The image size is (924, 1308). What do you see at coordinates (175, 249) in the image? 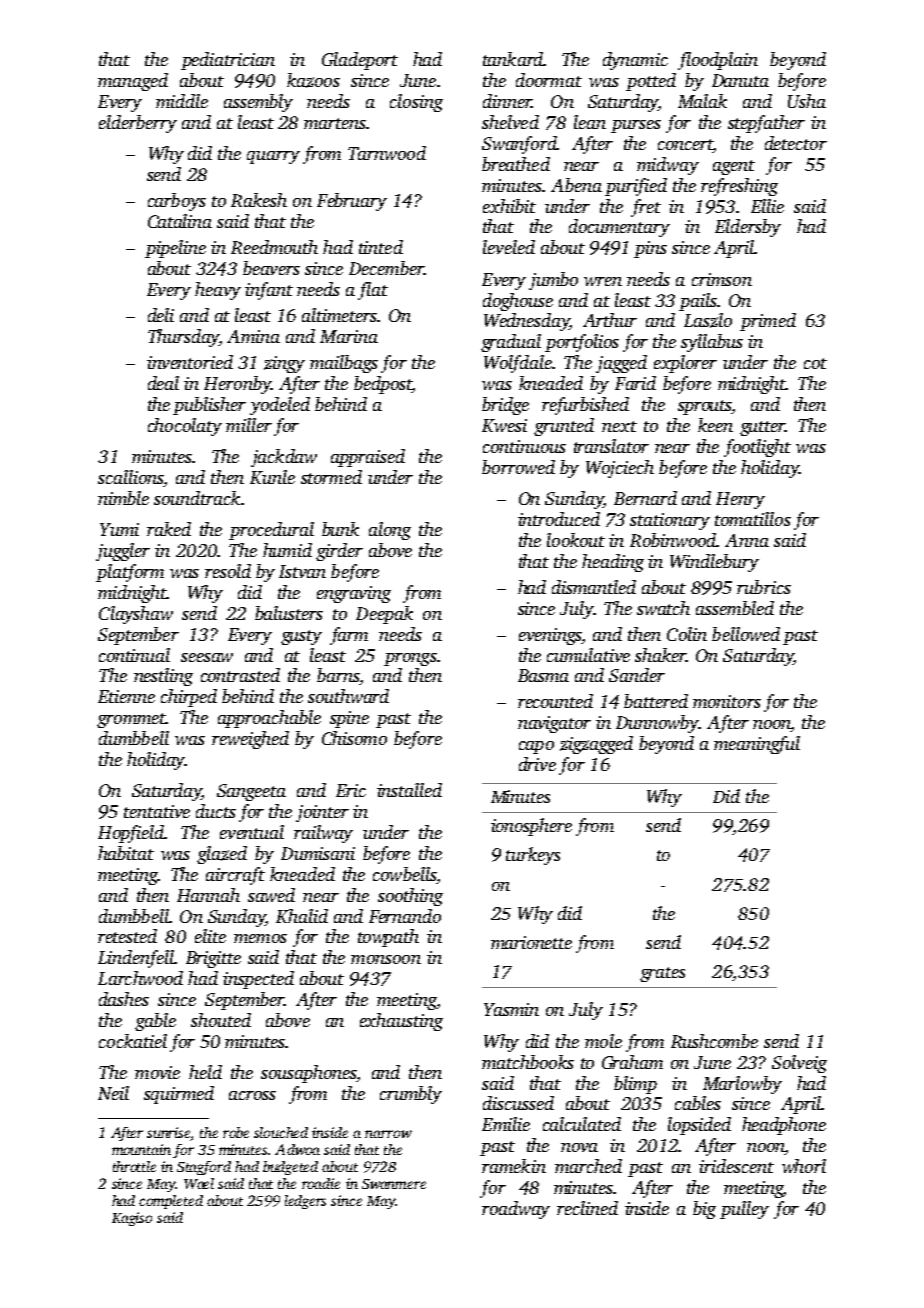
I see `pipeline` at bounding box center [175, 249].
